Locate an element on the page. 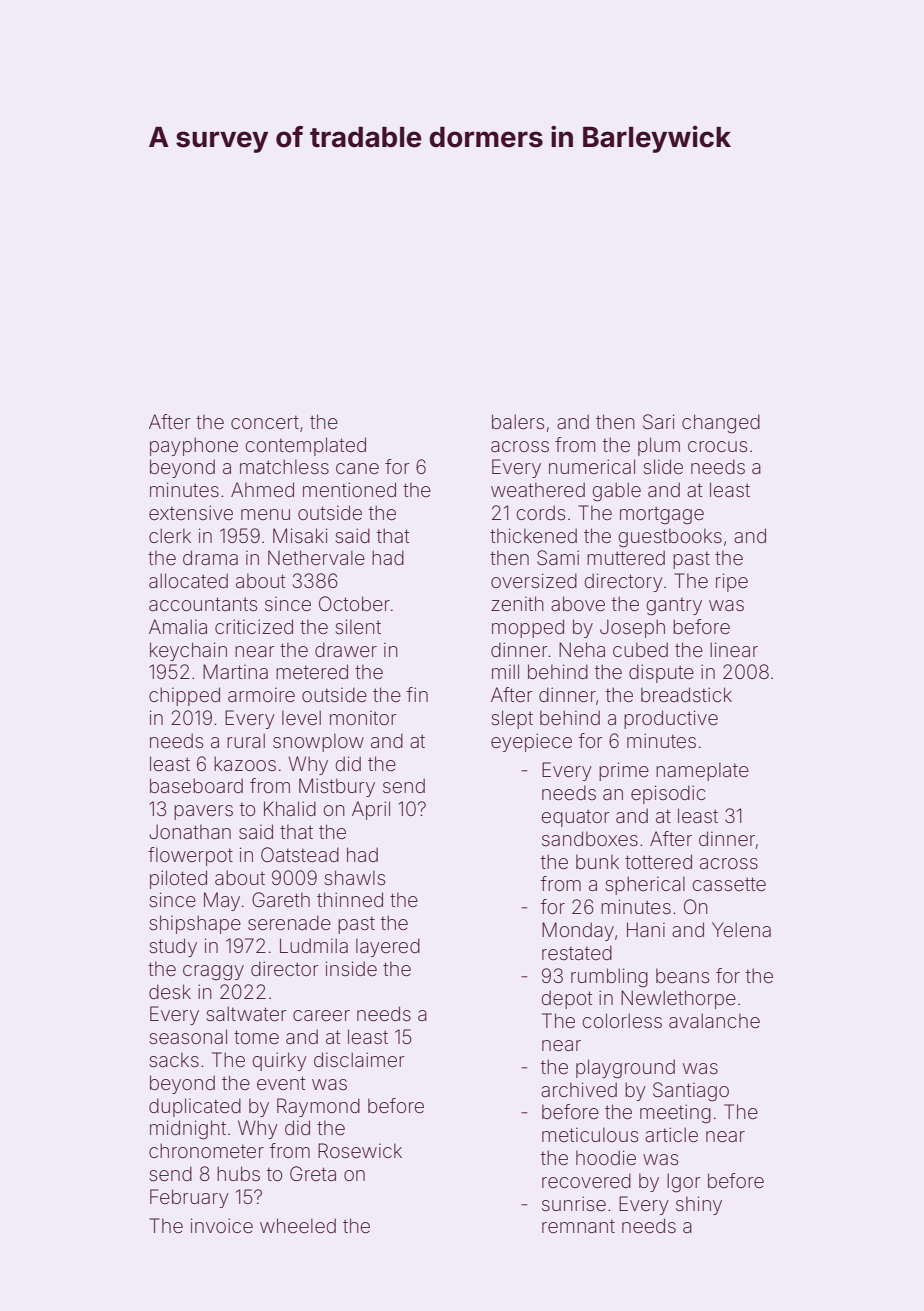 The width and height of the document is (924, 1311). shiny is located at coordinates (699, 1205).
